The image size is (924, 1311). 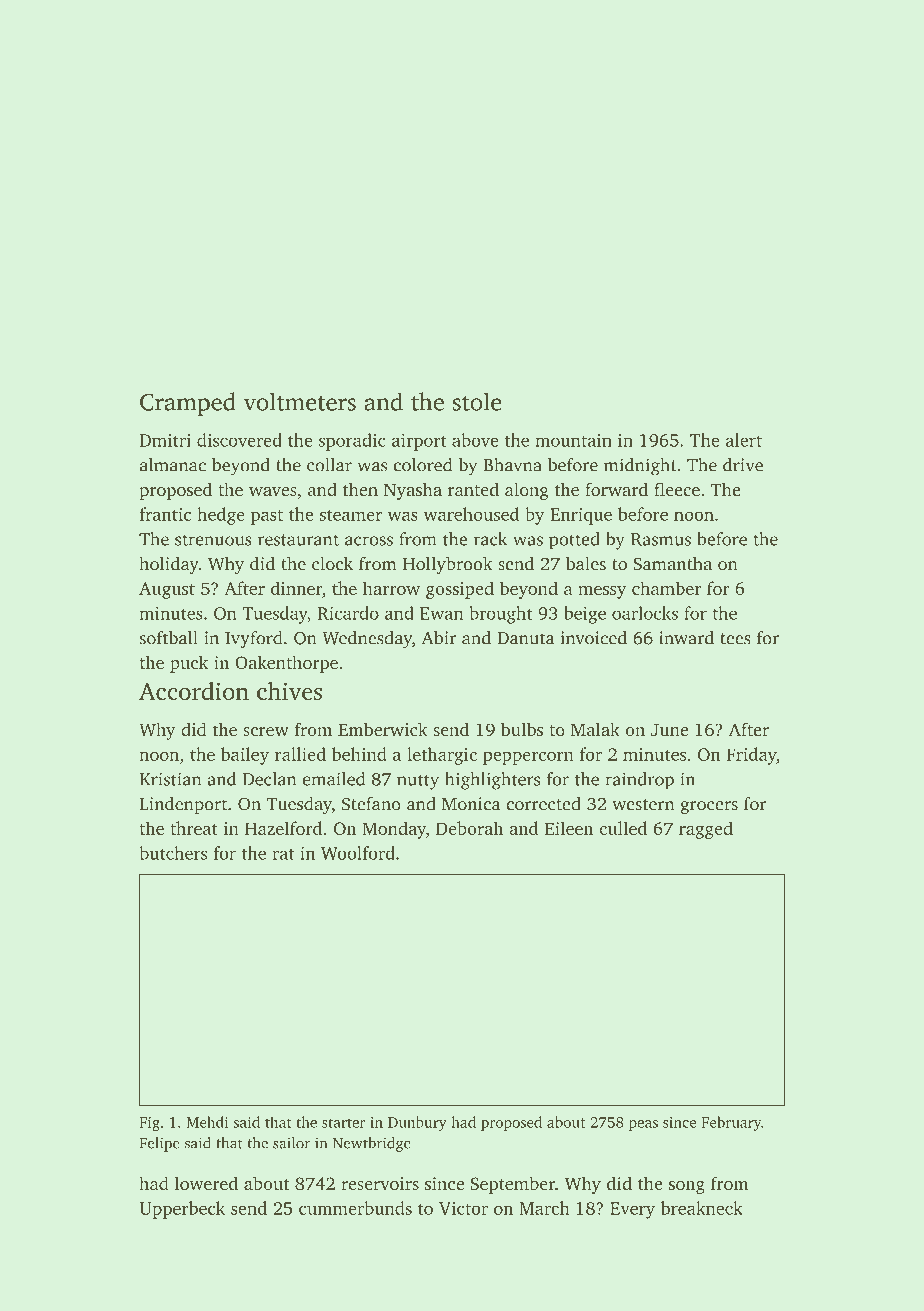 I want to click on breakneck, so click(x=702, y=1208).
